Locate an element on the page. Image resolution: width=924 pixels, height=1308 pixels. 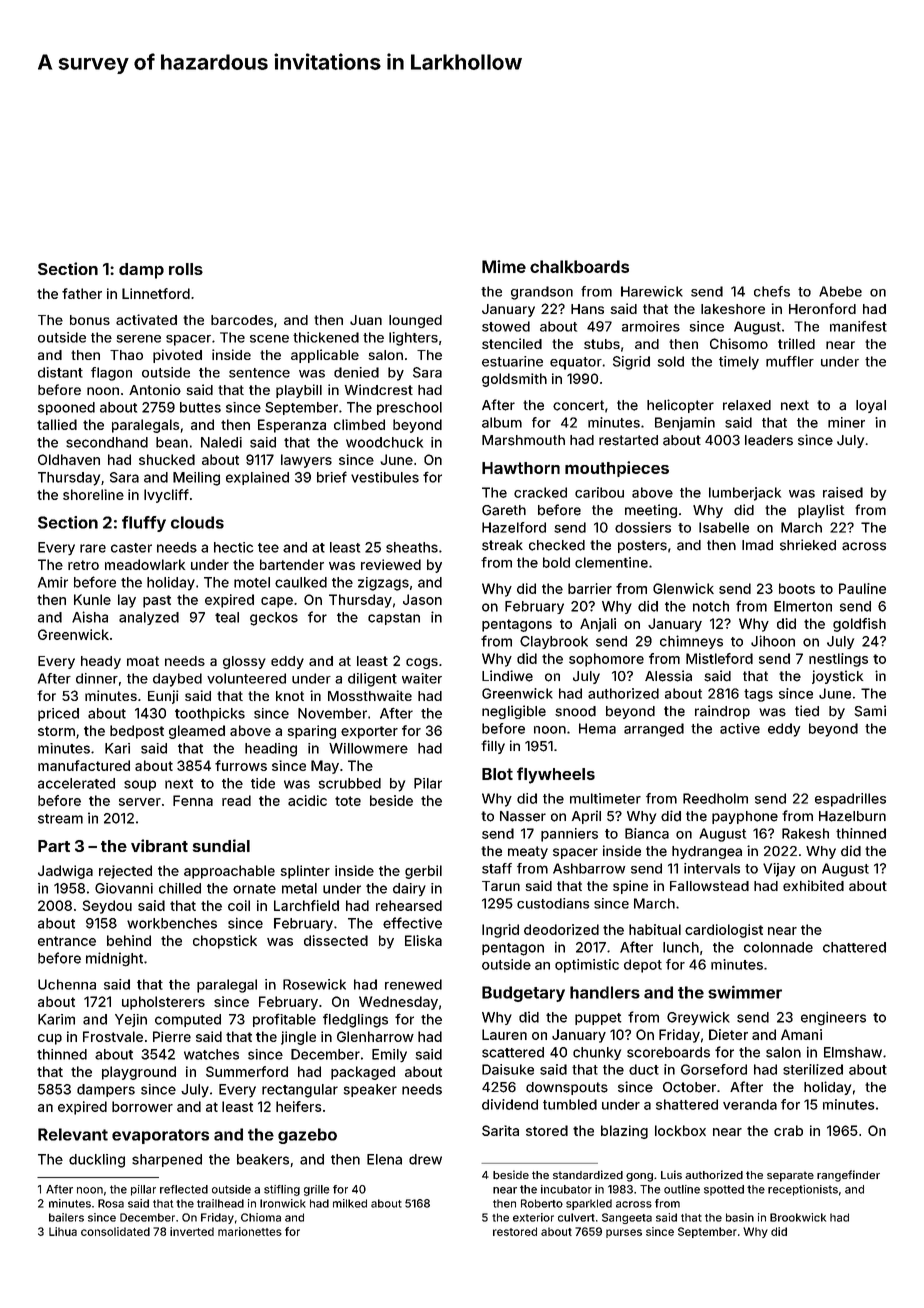
playground is located at coordinates (139, 1073).
